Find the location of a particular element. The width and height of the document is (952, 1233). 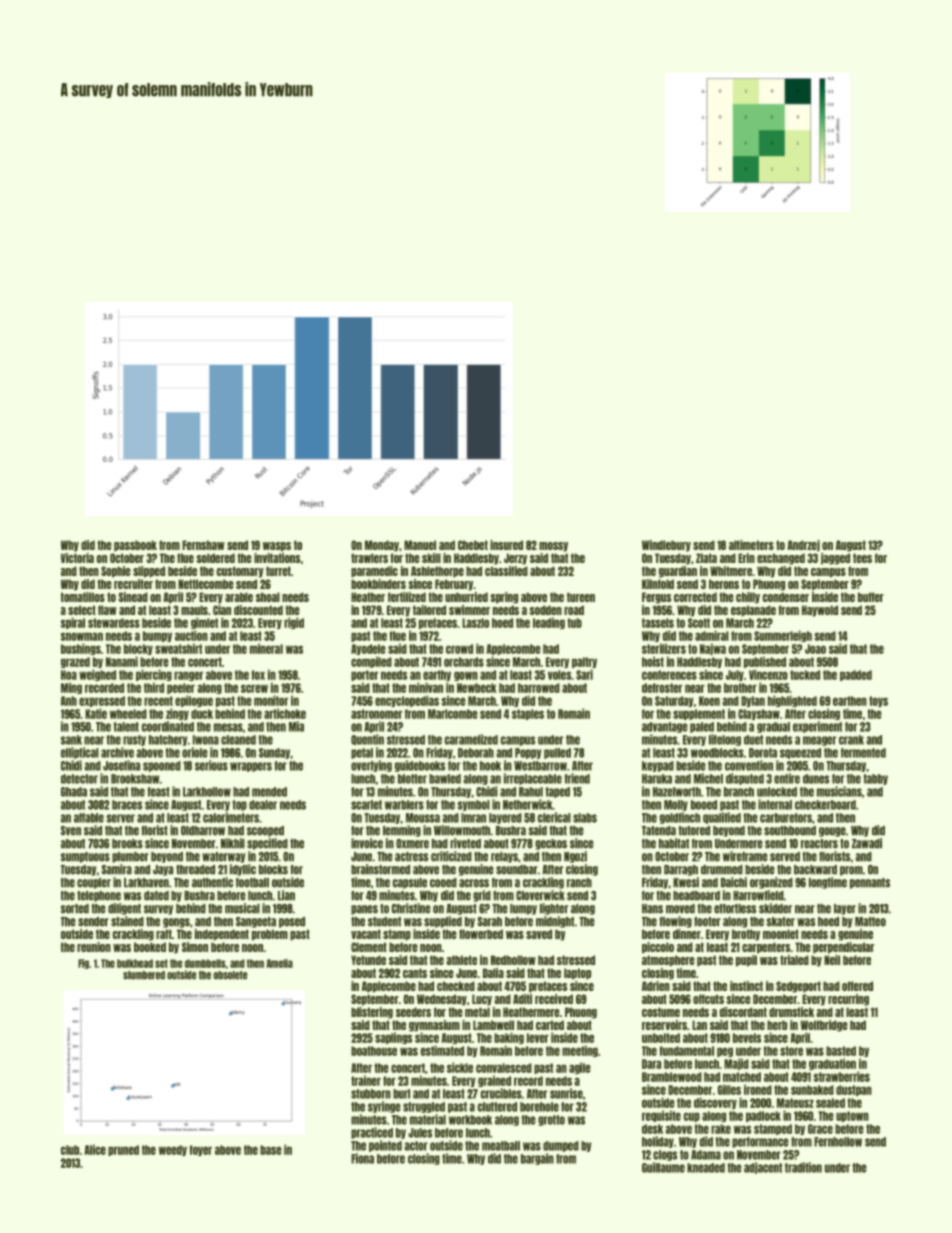

Zawadi is located at coordinates (867, 843).
